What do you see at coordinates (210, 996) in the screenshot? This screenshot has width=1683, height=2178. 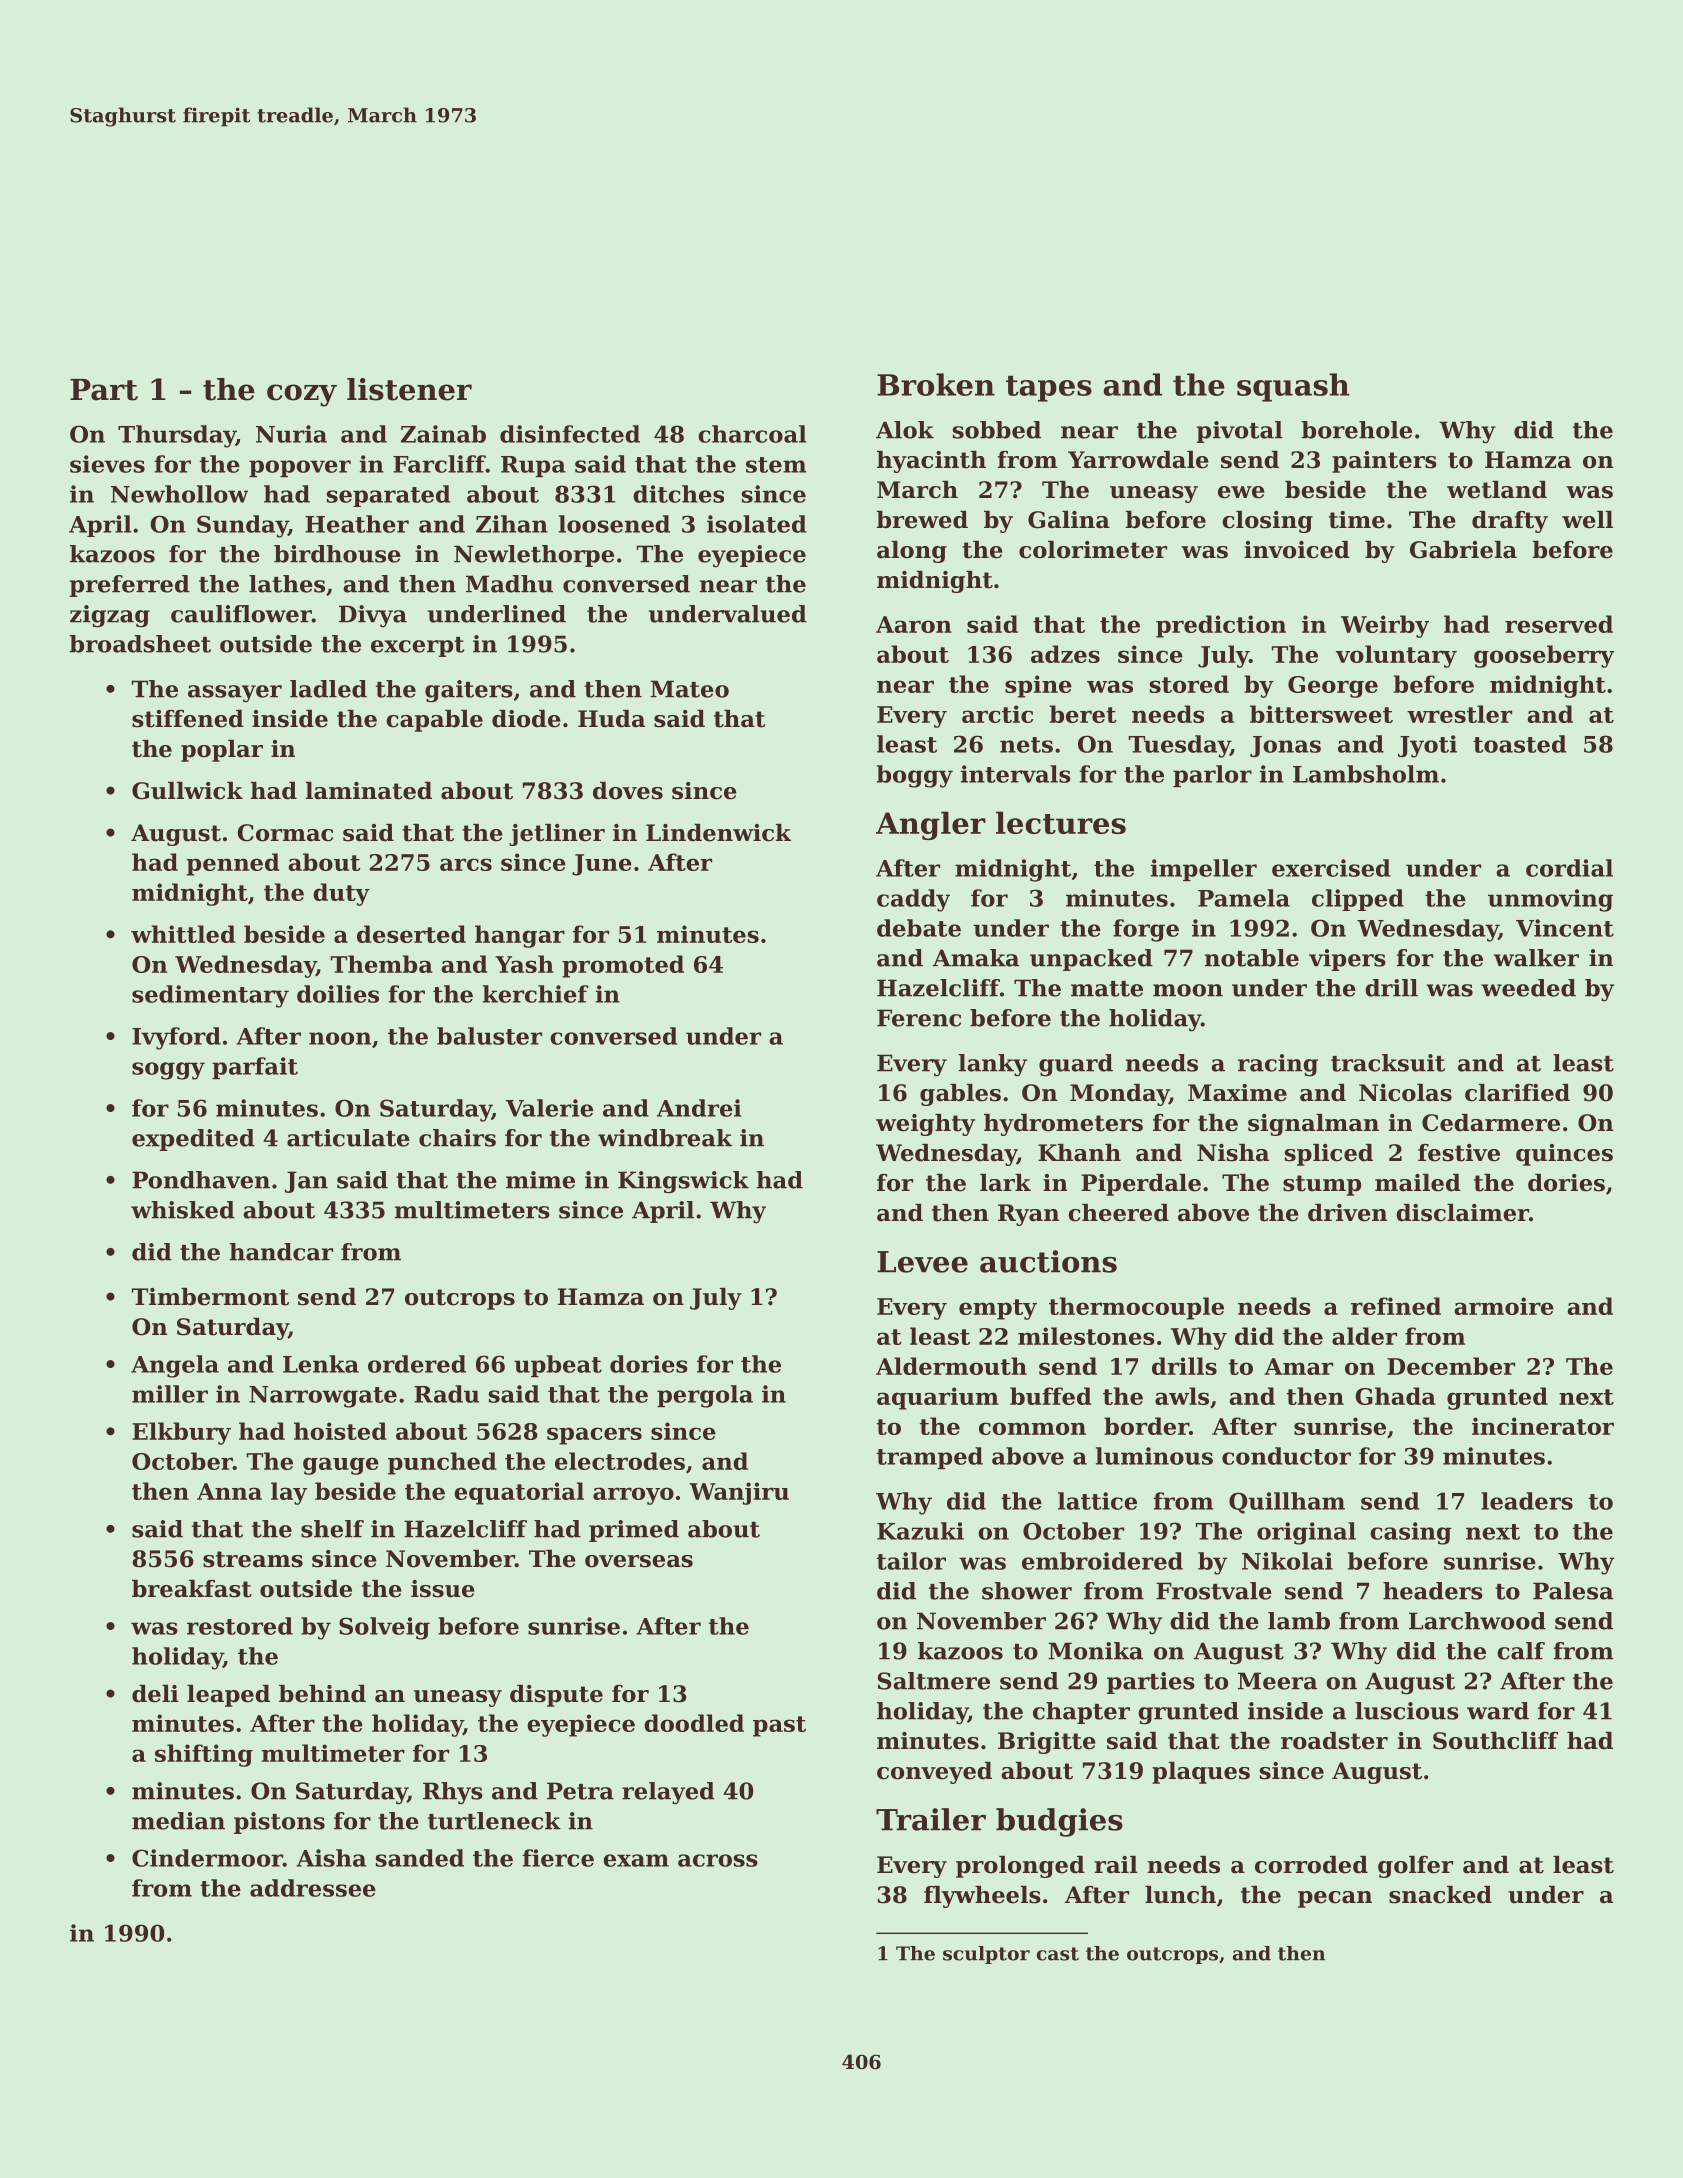 I see `sedimentary` at bounding box center [210, 996].
